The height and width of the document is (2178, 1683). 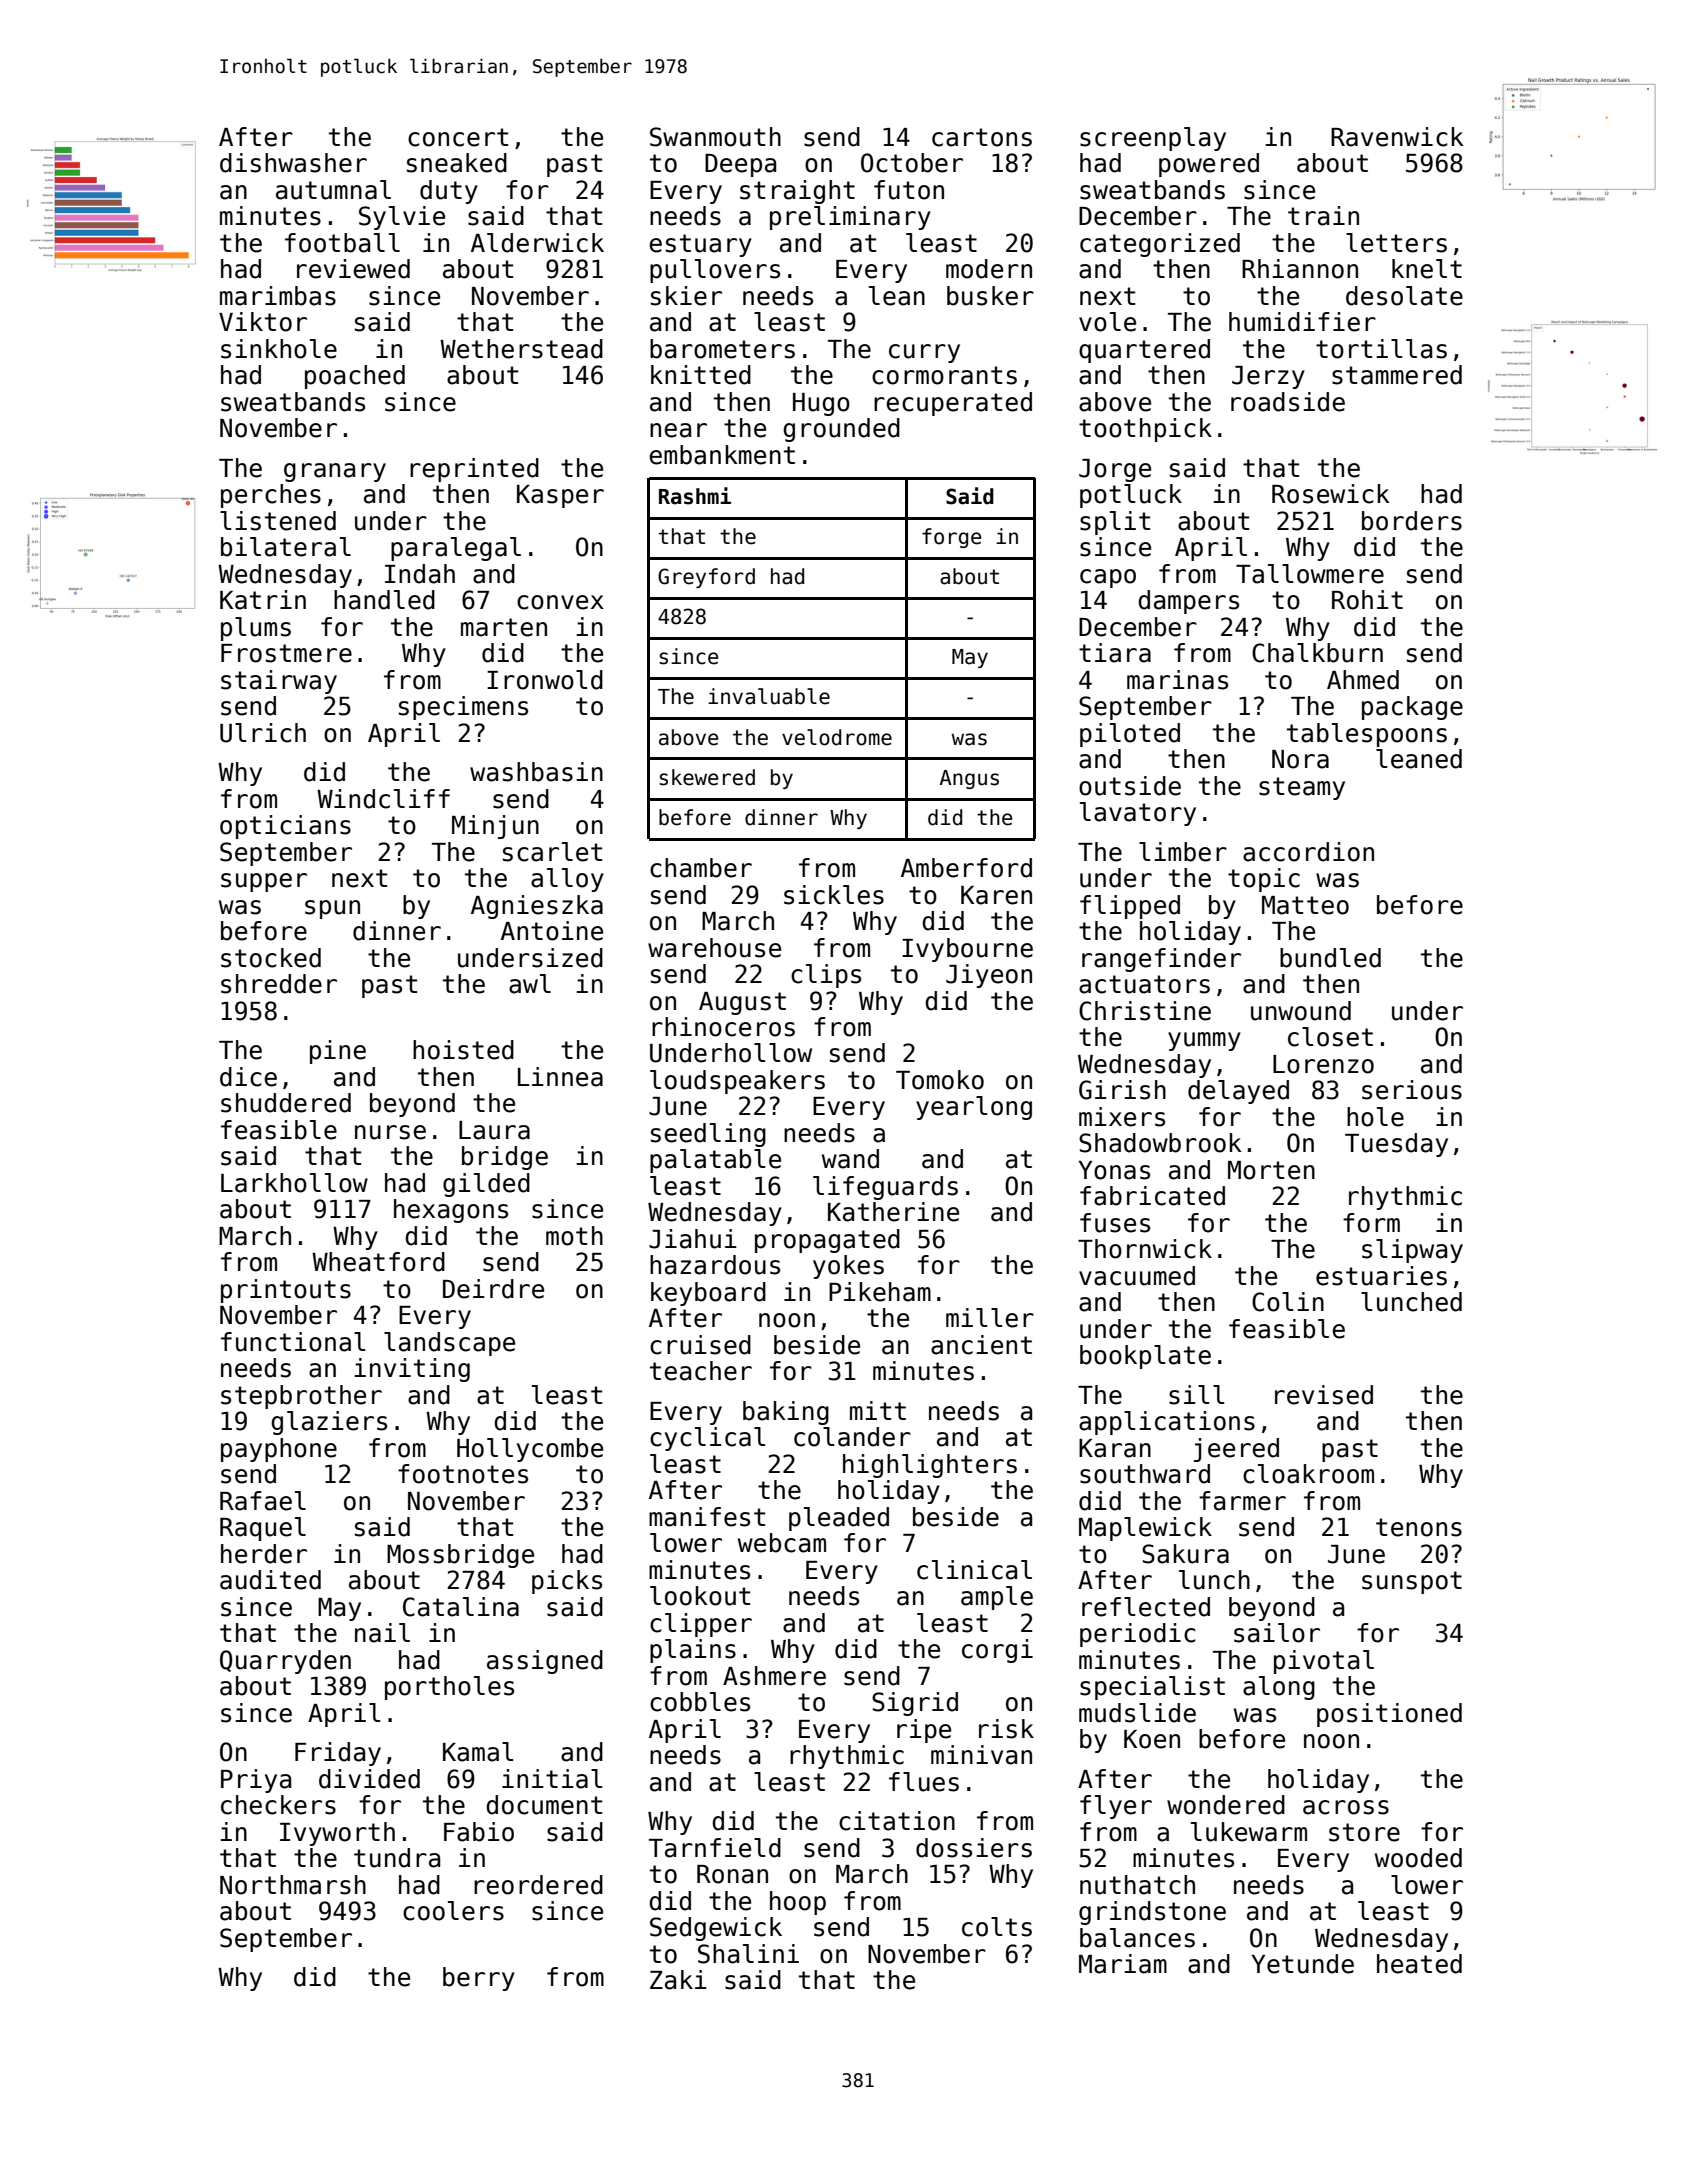 I want to click on Zaki, so click(x=678, y=1980).
